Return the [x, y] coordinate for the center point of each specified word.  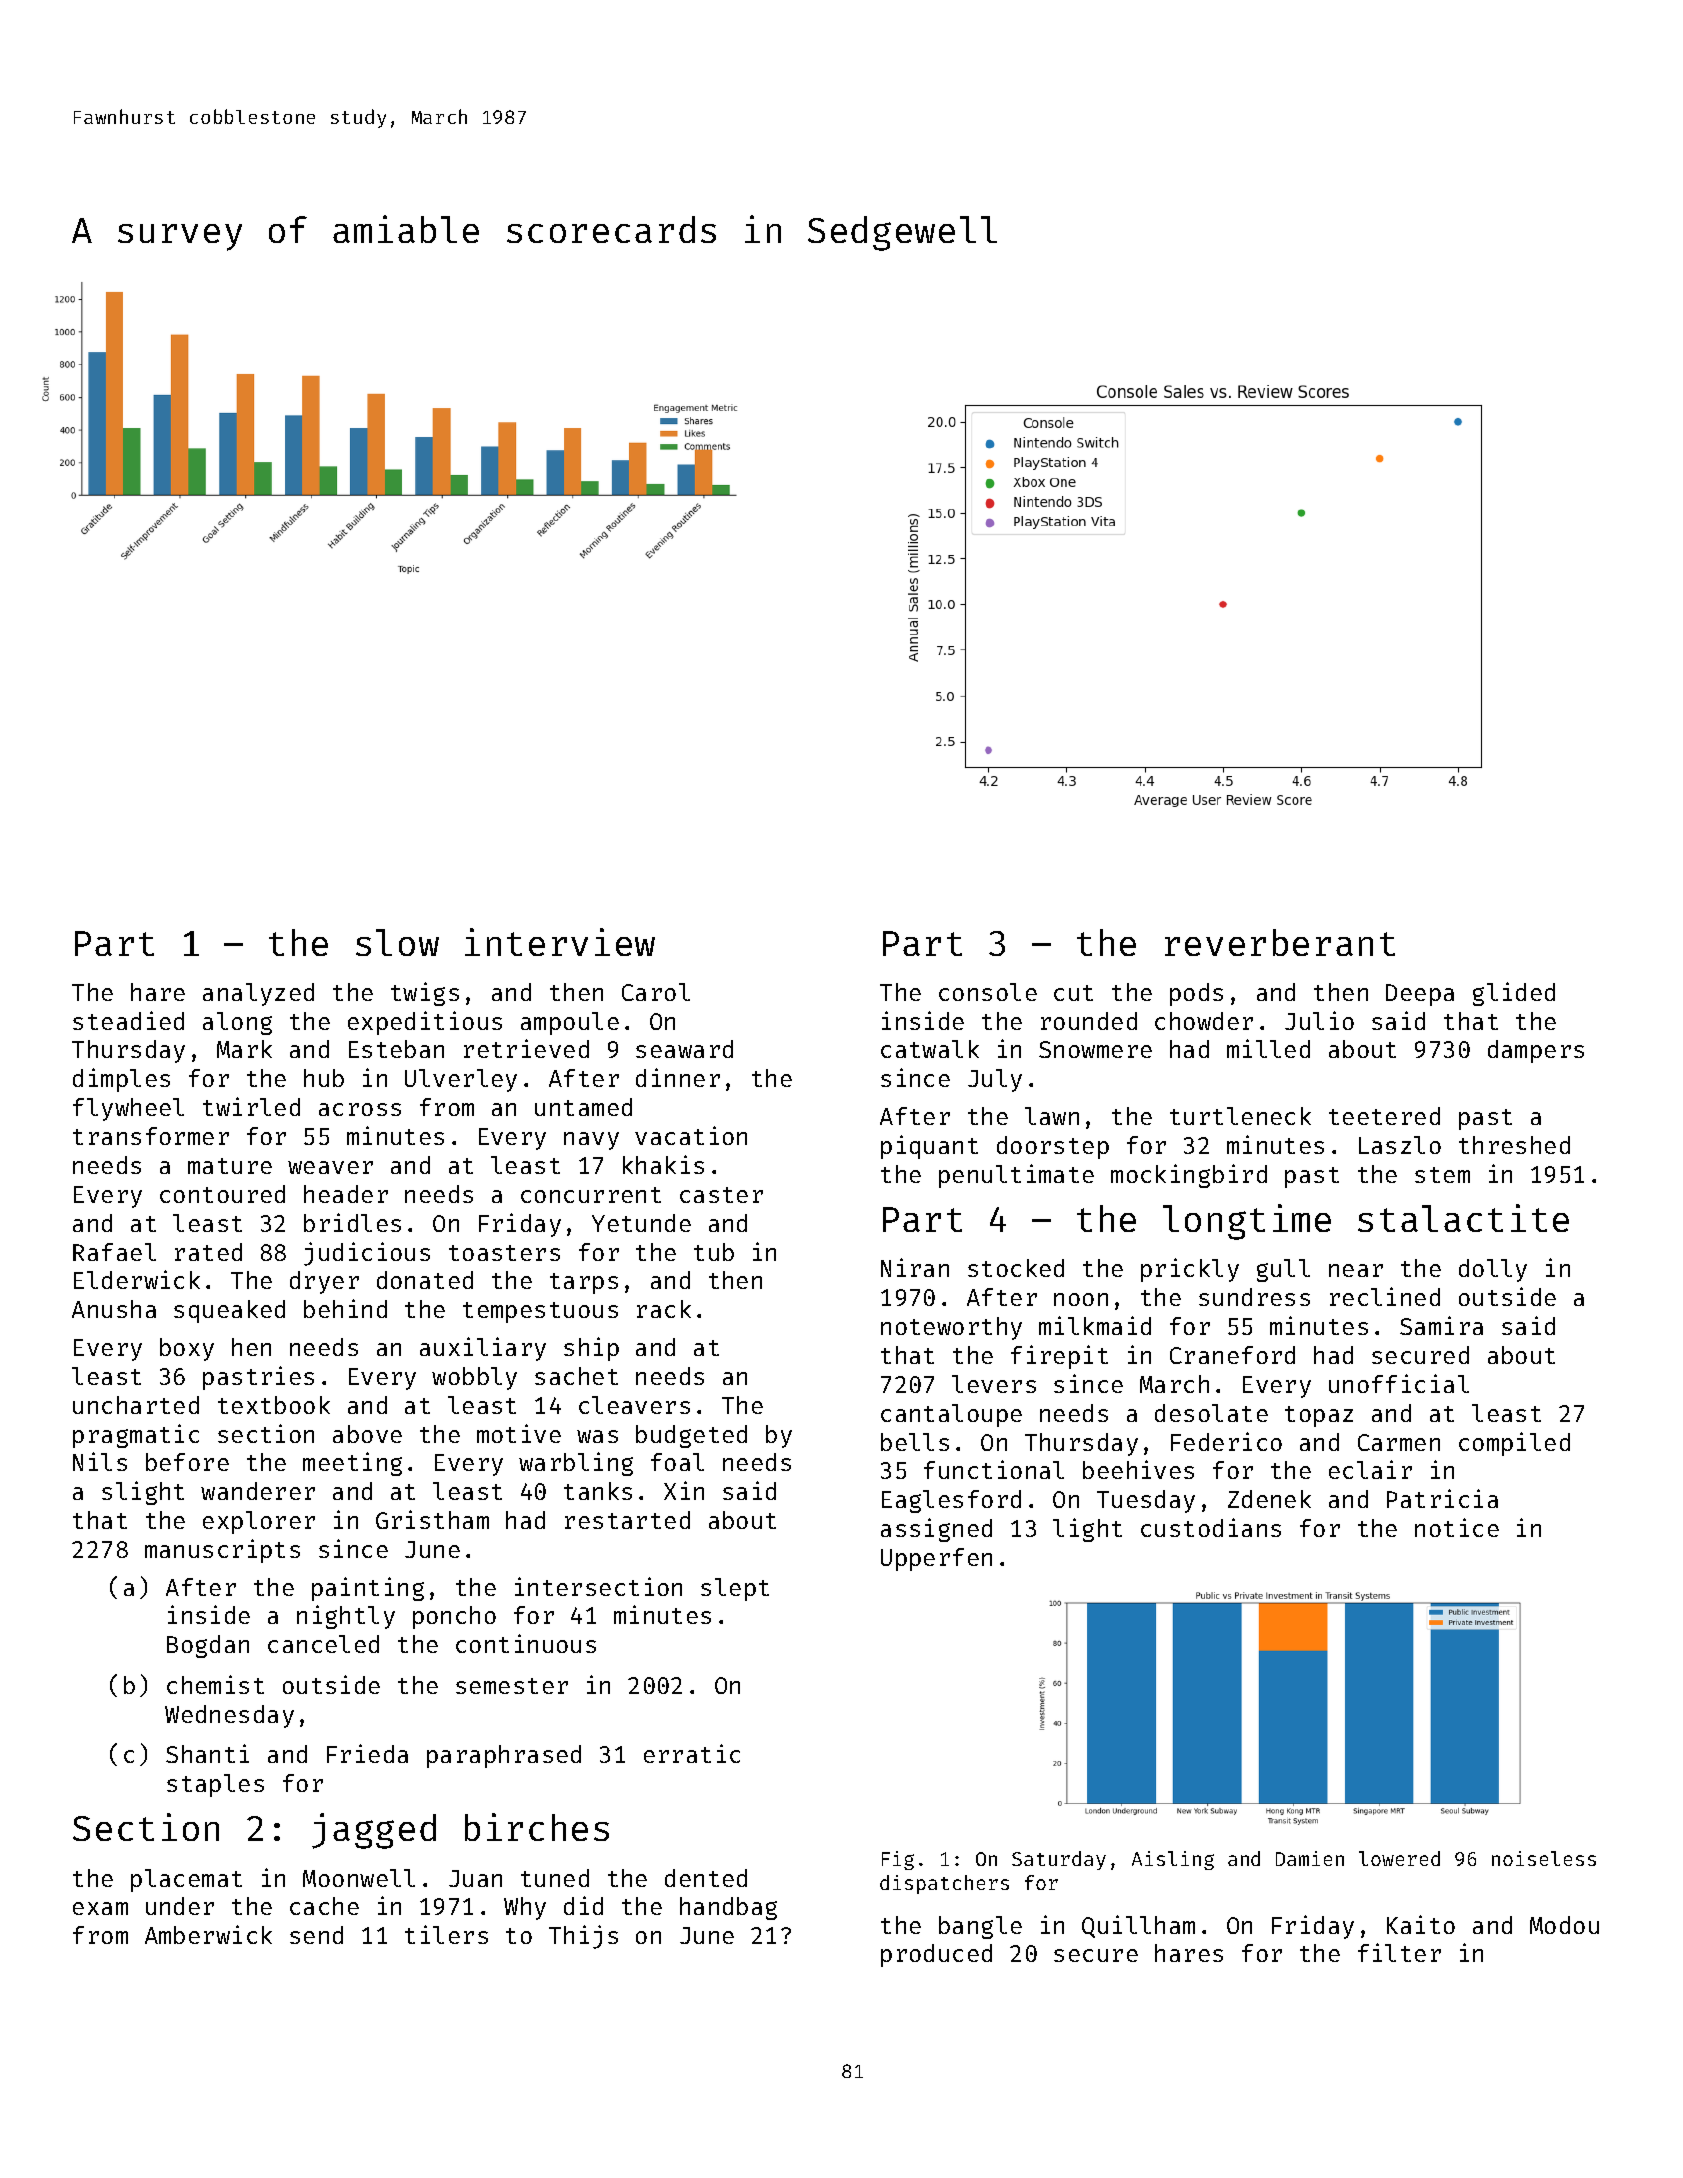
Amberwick [208, 1934]
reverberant [1280, 942]
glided [1514, 994]
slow [397, 942]
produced [936, 1955]
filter [1399, 1952]
